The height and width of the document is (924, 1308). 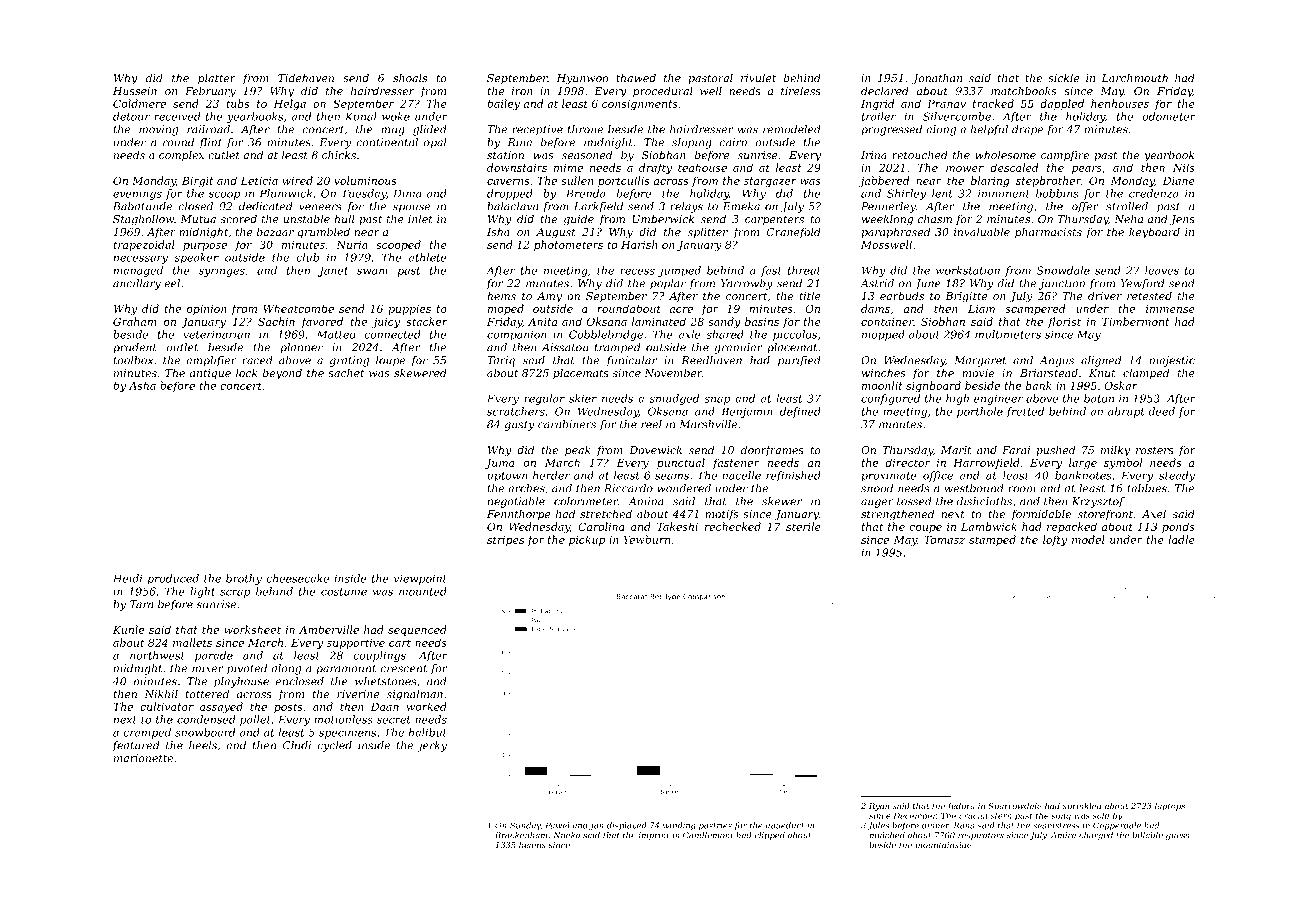 I want to click on lent, so click(x=942, y=193).
